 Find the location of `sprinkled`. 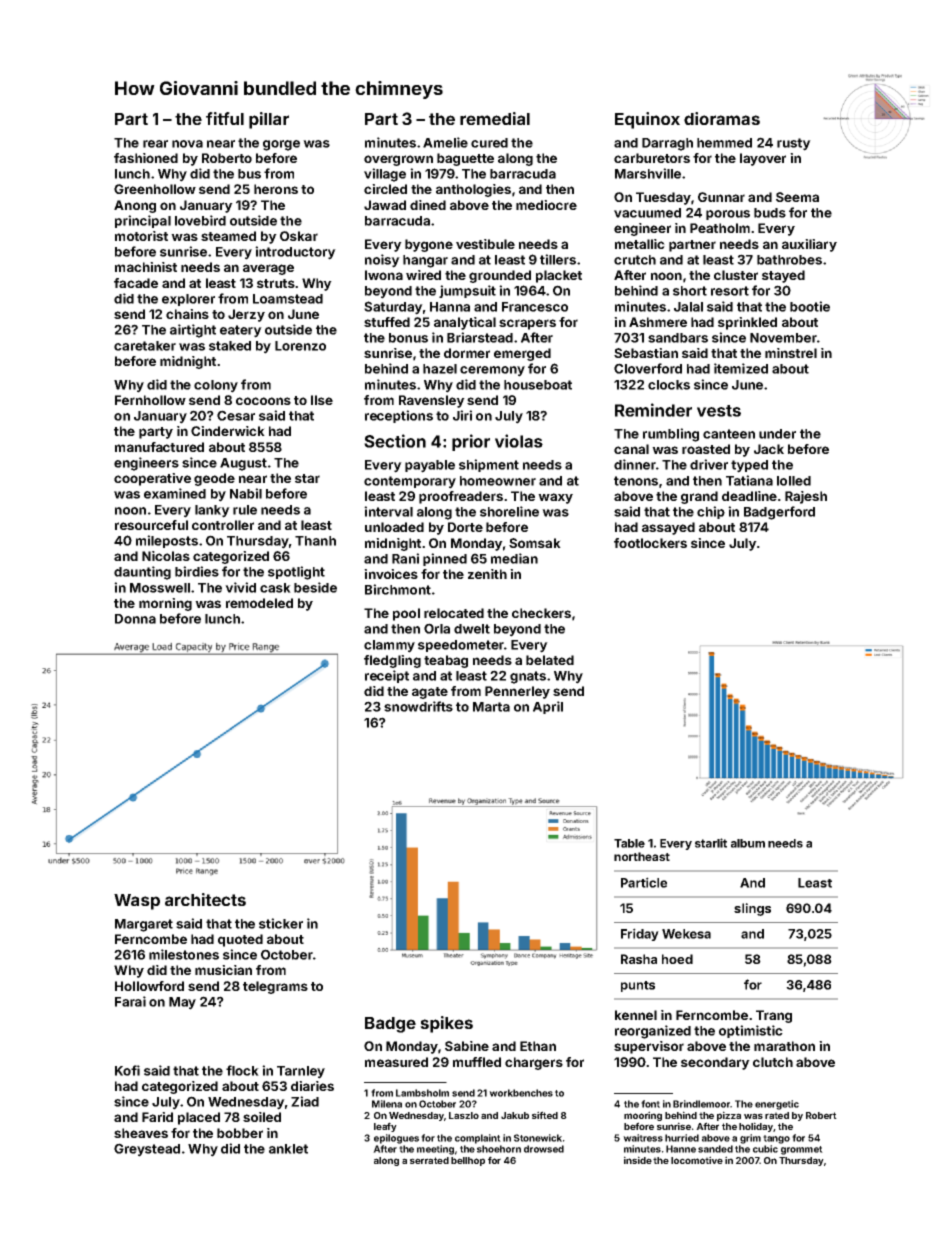

sprinkled is located at coordinates (747, 323).
